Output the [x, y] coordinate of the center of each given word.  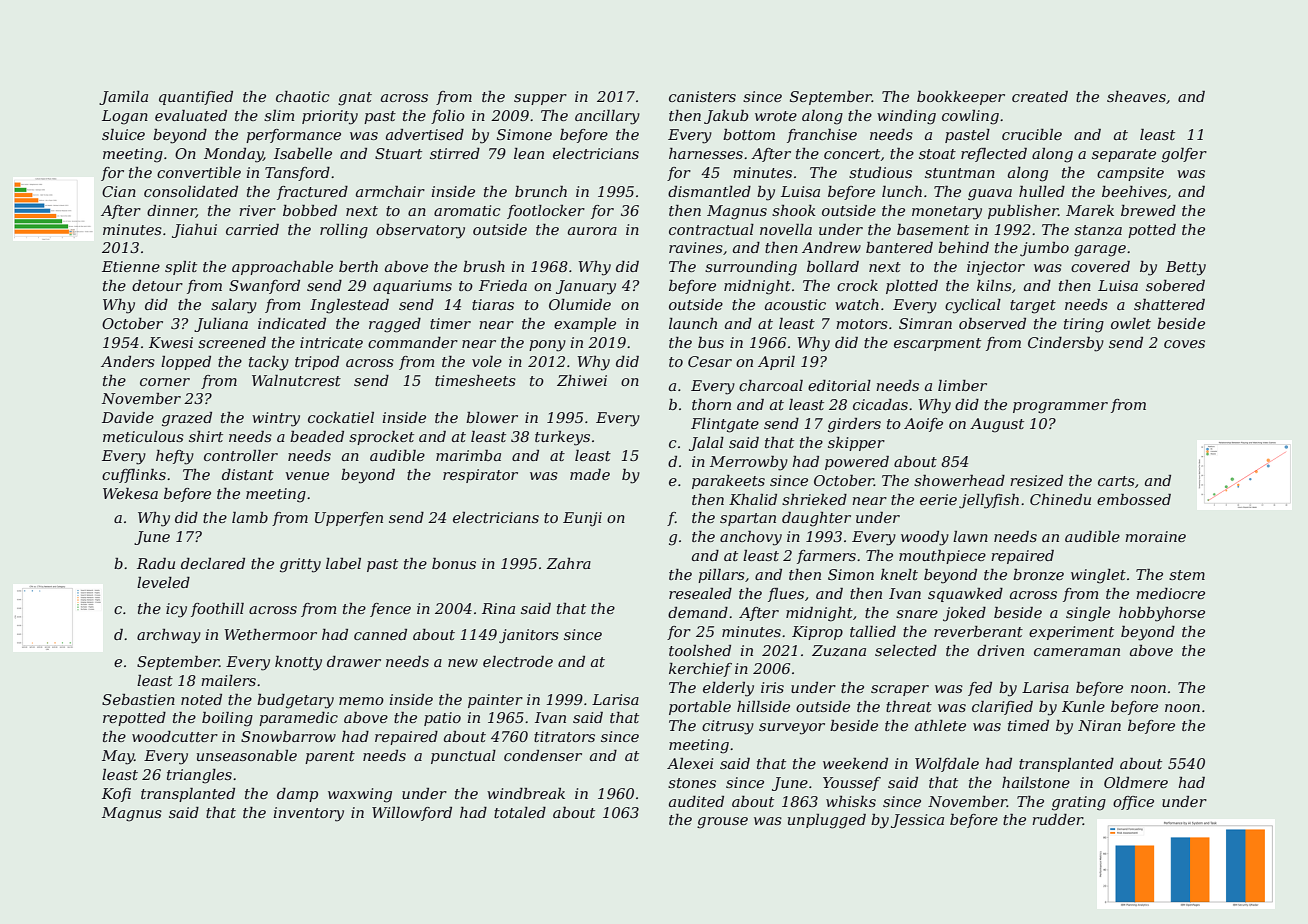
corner [165, 382]
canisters [702, 96]
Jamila [123, 98]
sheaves [1136, 96]
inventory [308, 814]
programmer [1060, 408]
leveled [163, 582]
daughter [816, 519]
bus [711, 342]
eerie [938, 499]
